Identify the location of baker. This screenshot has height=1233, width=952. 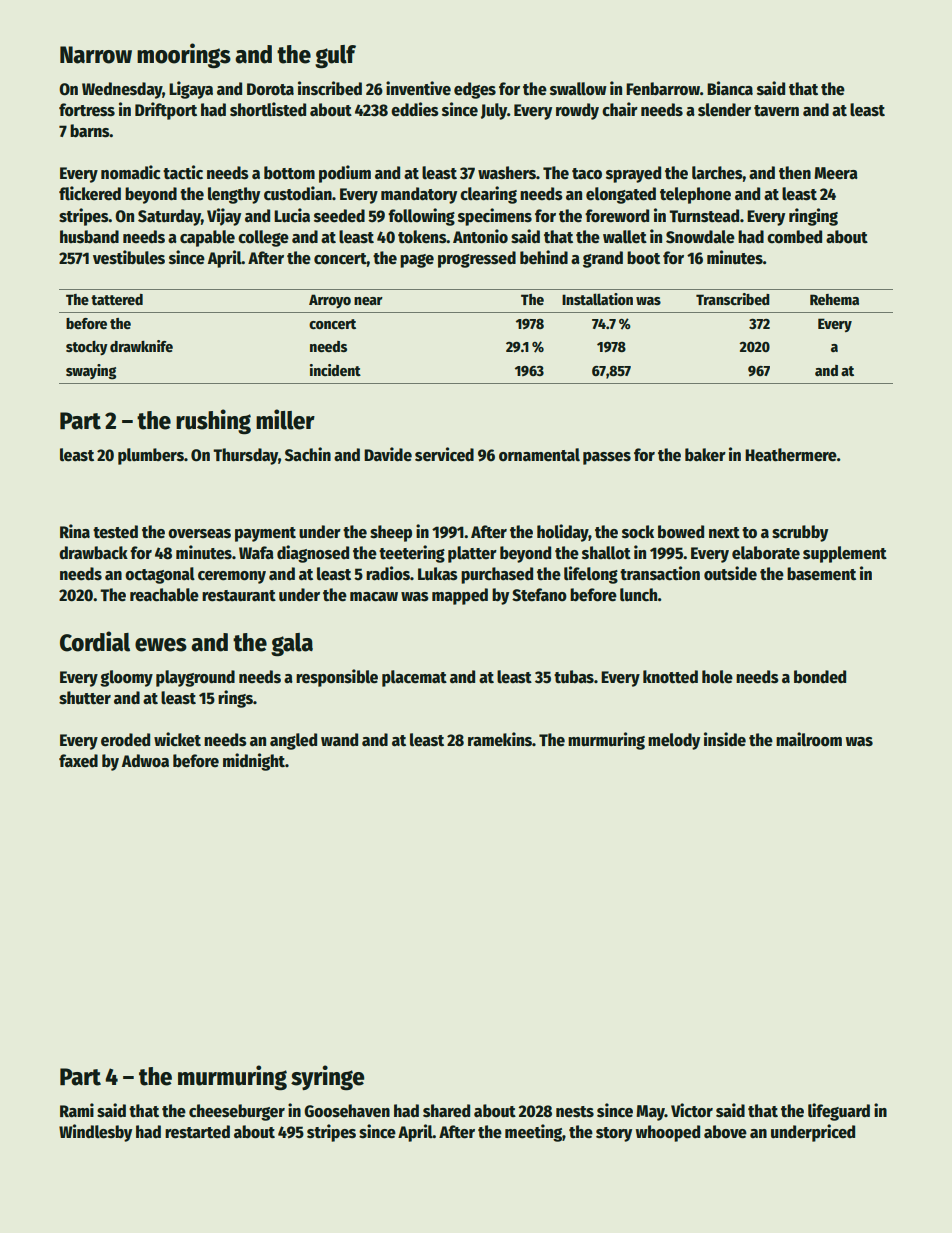
(705, 455).
